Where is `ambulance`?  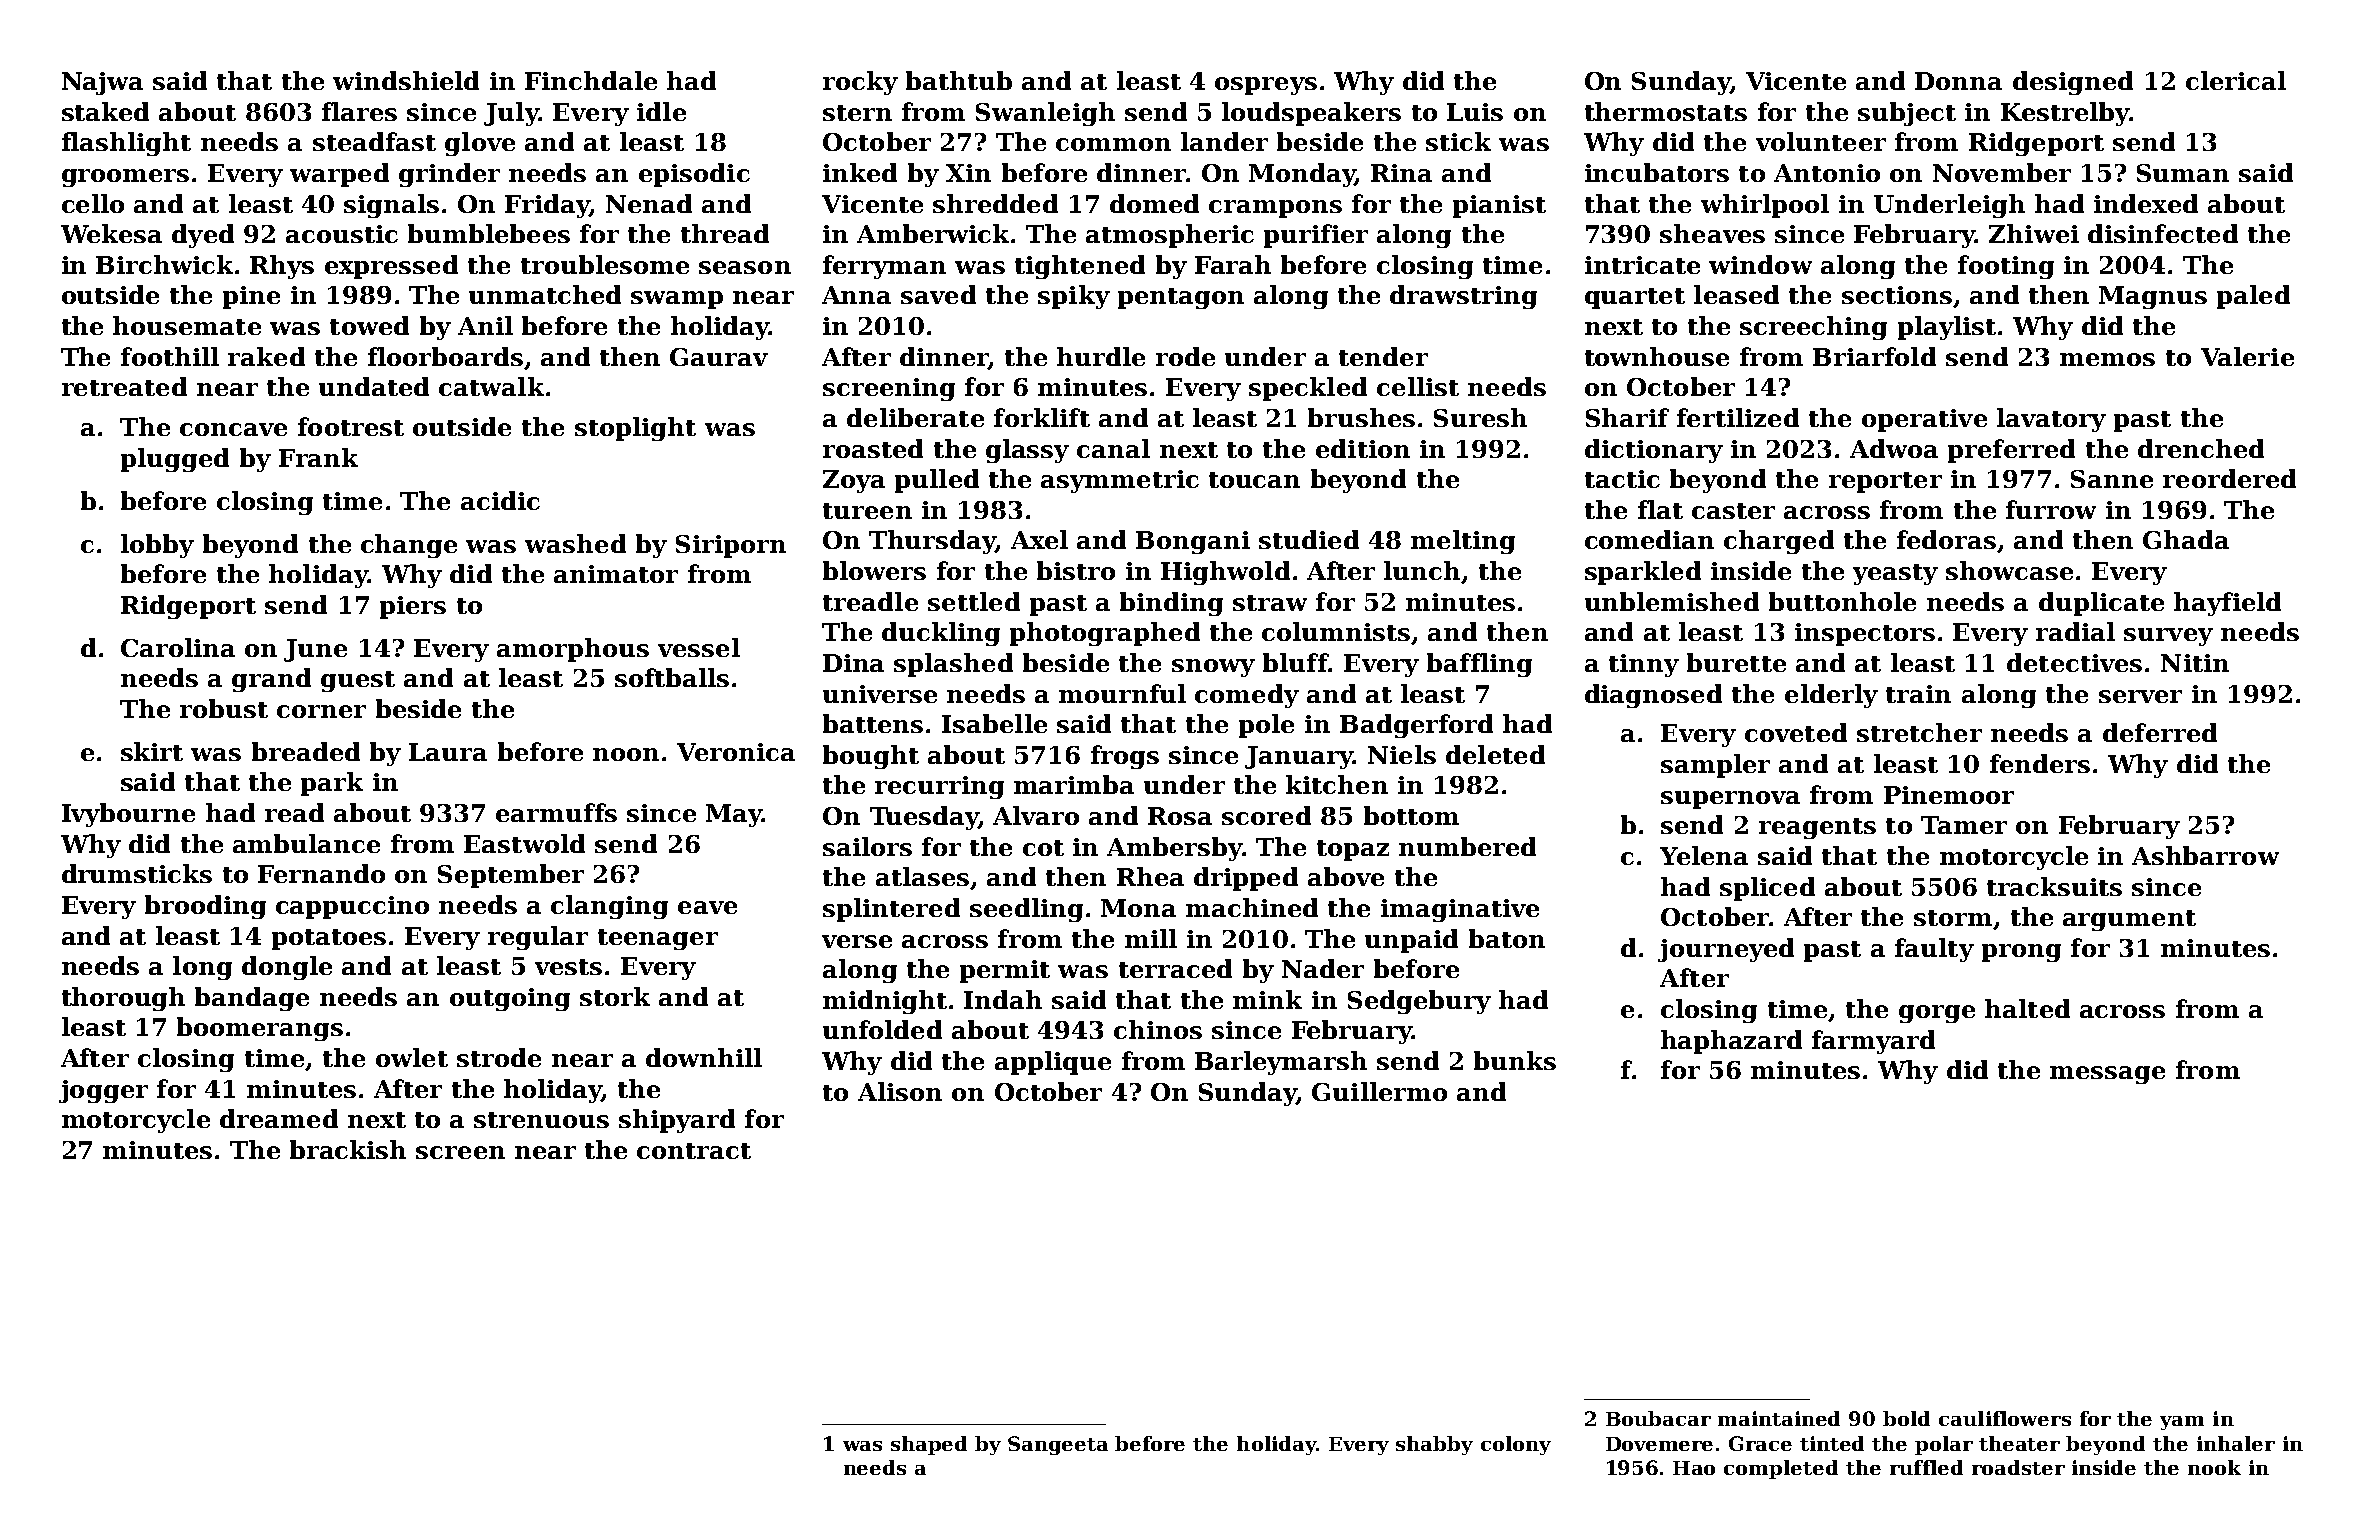
ambulance is located at coordinates (306, 843).
